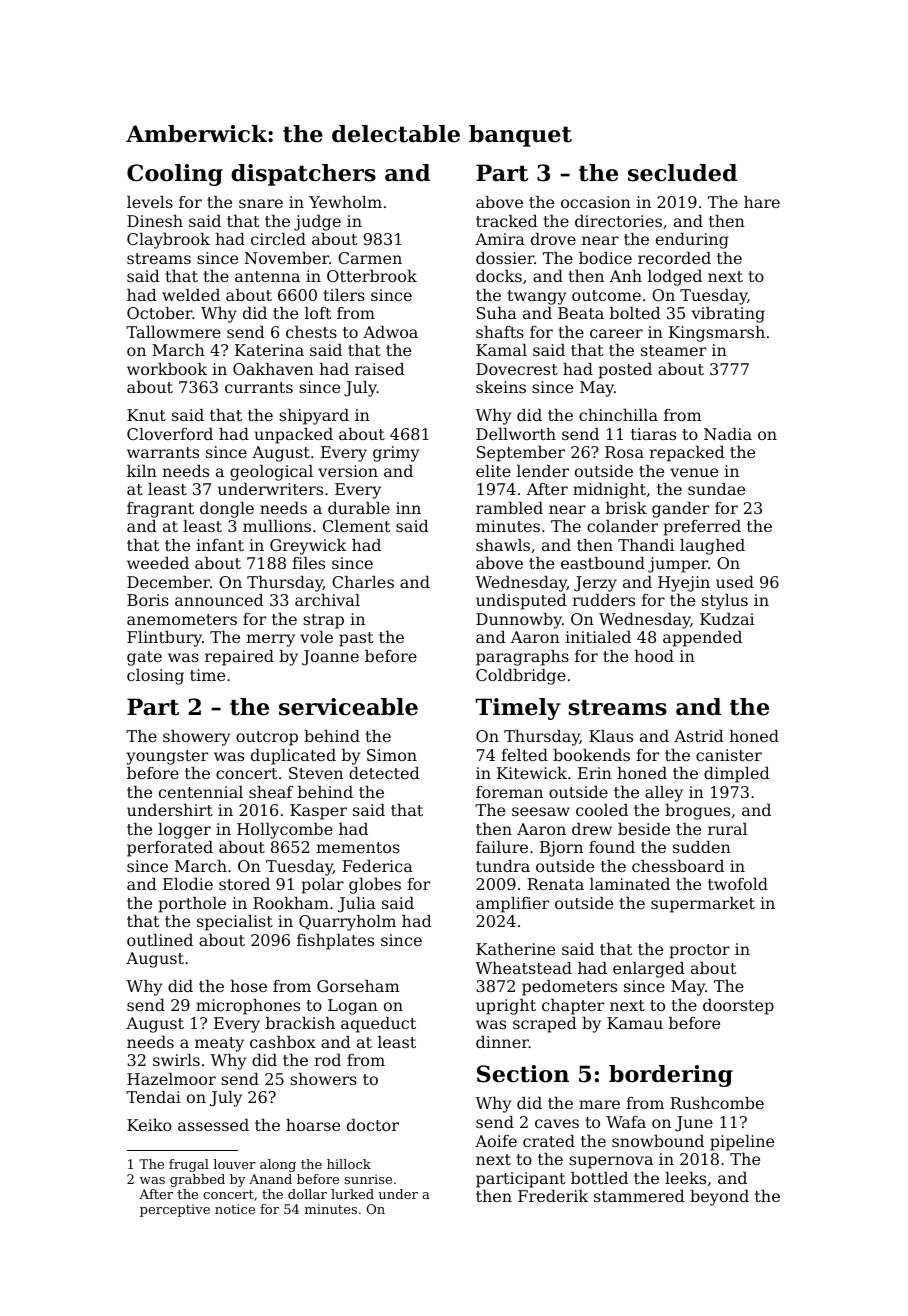 This page has height=1316, width=908. I want to click on notice, so click(235, 1209).
